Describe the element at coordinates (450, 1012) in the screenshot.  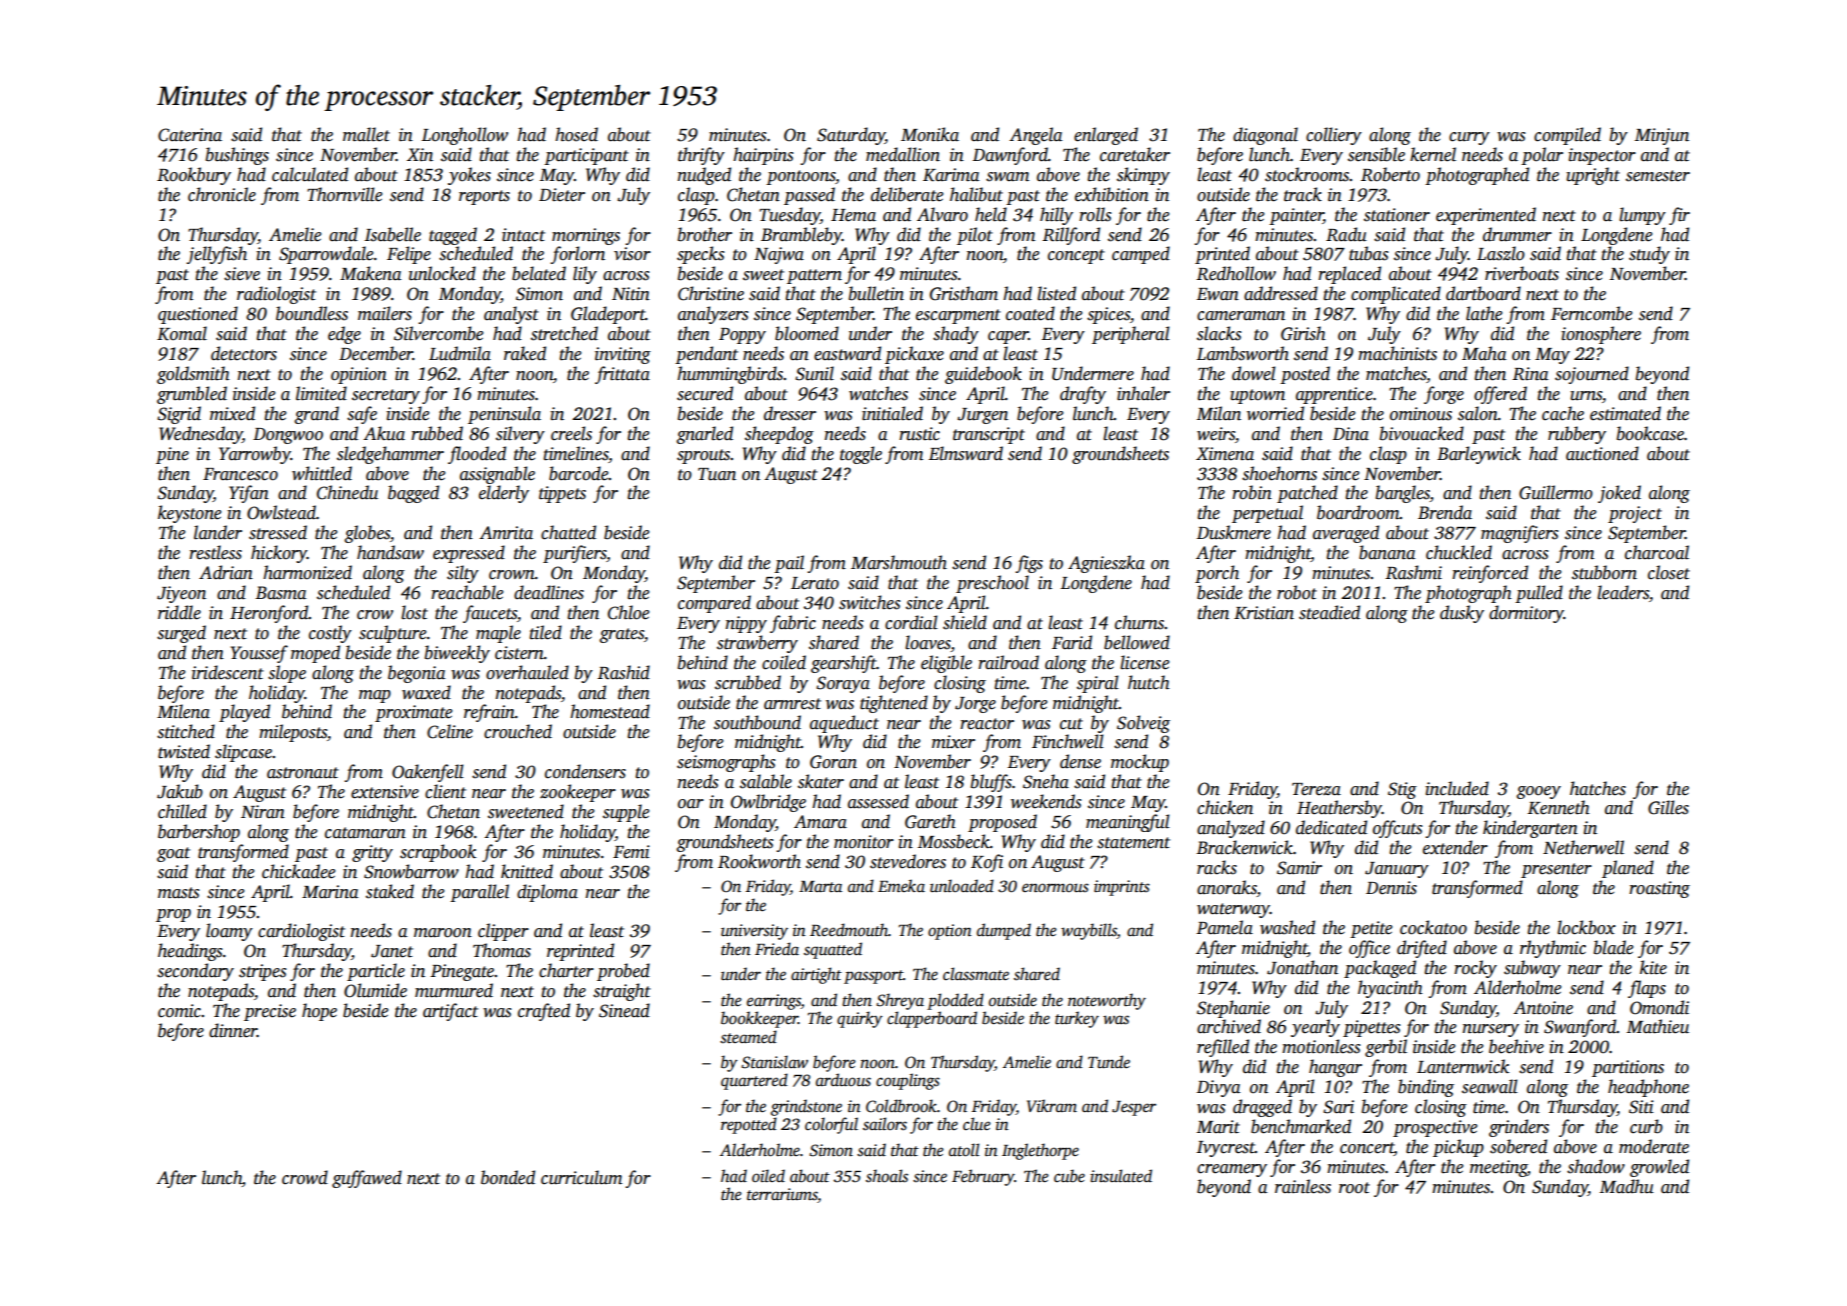
I see `artifact` at that location.
